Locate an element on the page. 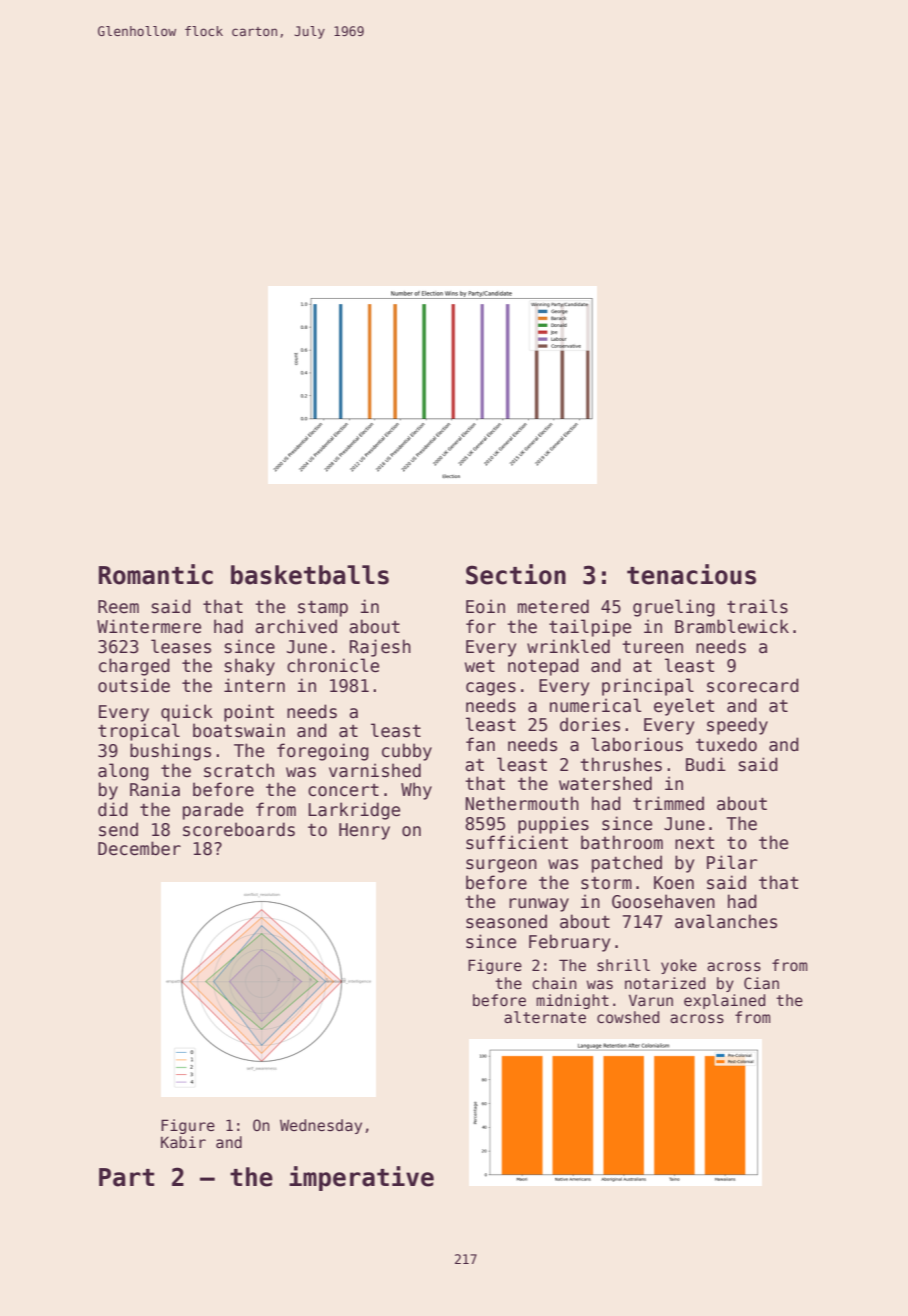 This document has width=908, height=1316. Kabir is located at coordinates (183, 1142).
